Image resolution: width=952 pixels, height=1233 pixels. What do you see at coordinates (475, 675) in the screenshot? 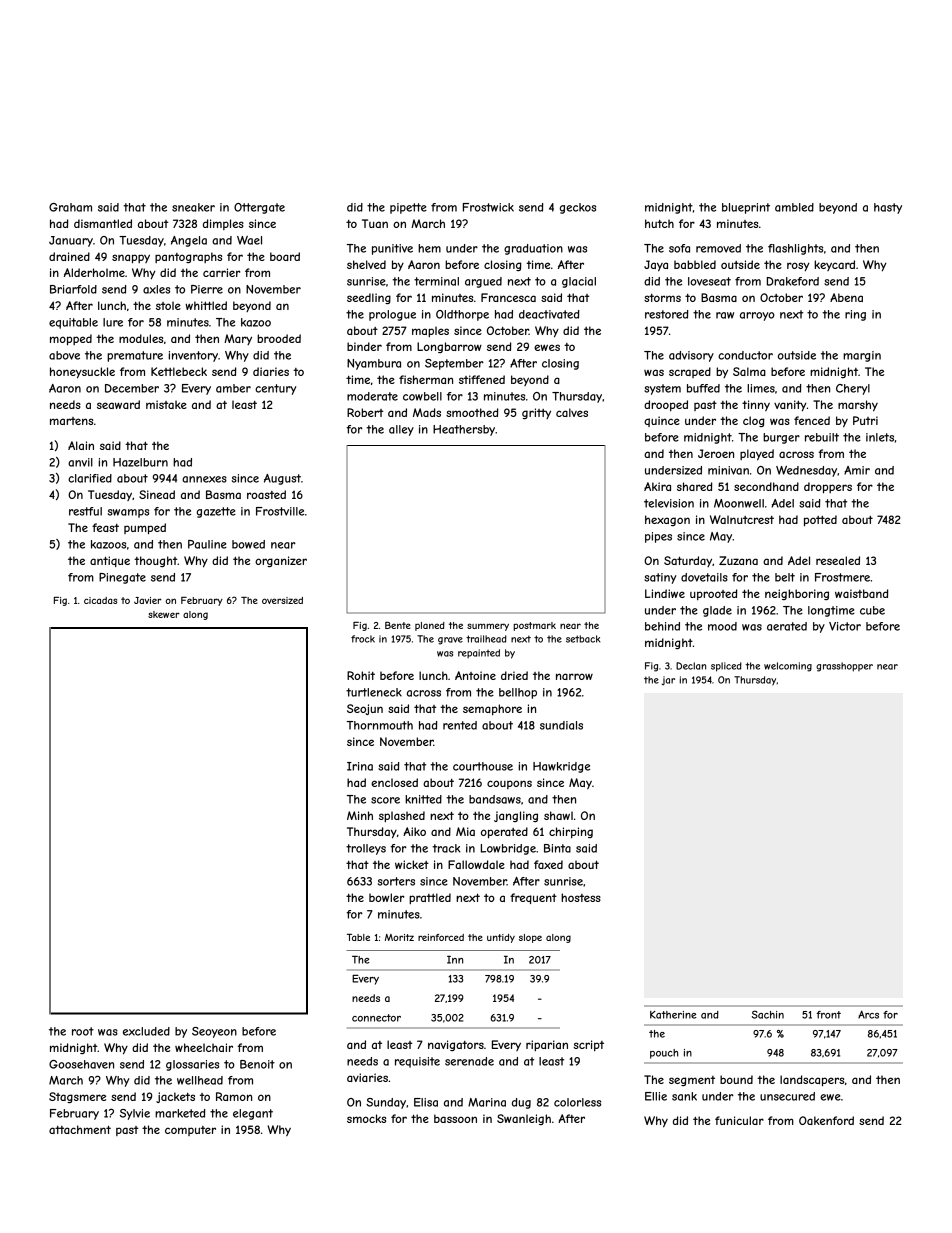
I see `Antoine` at bounding box center [475, 675].
